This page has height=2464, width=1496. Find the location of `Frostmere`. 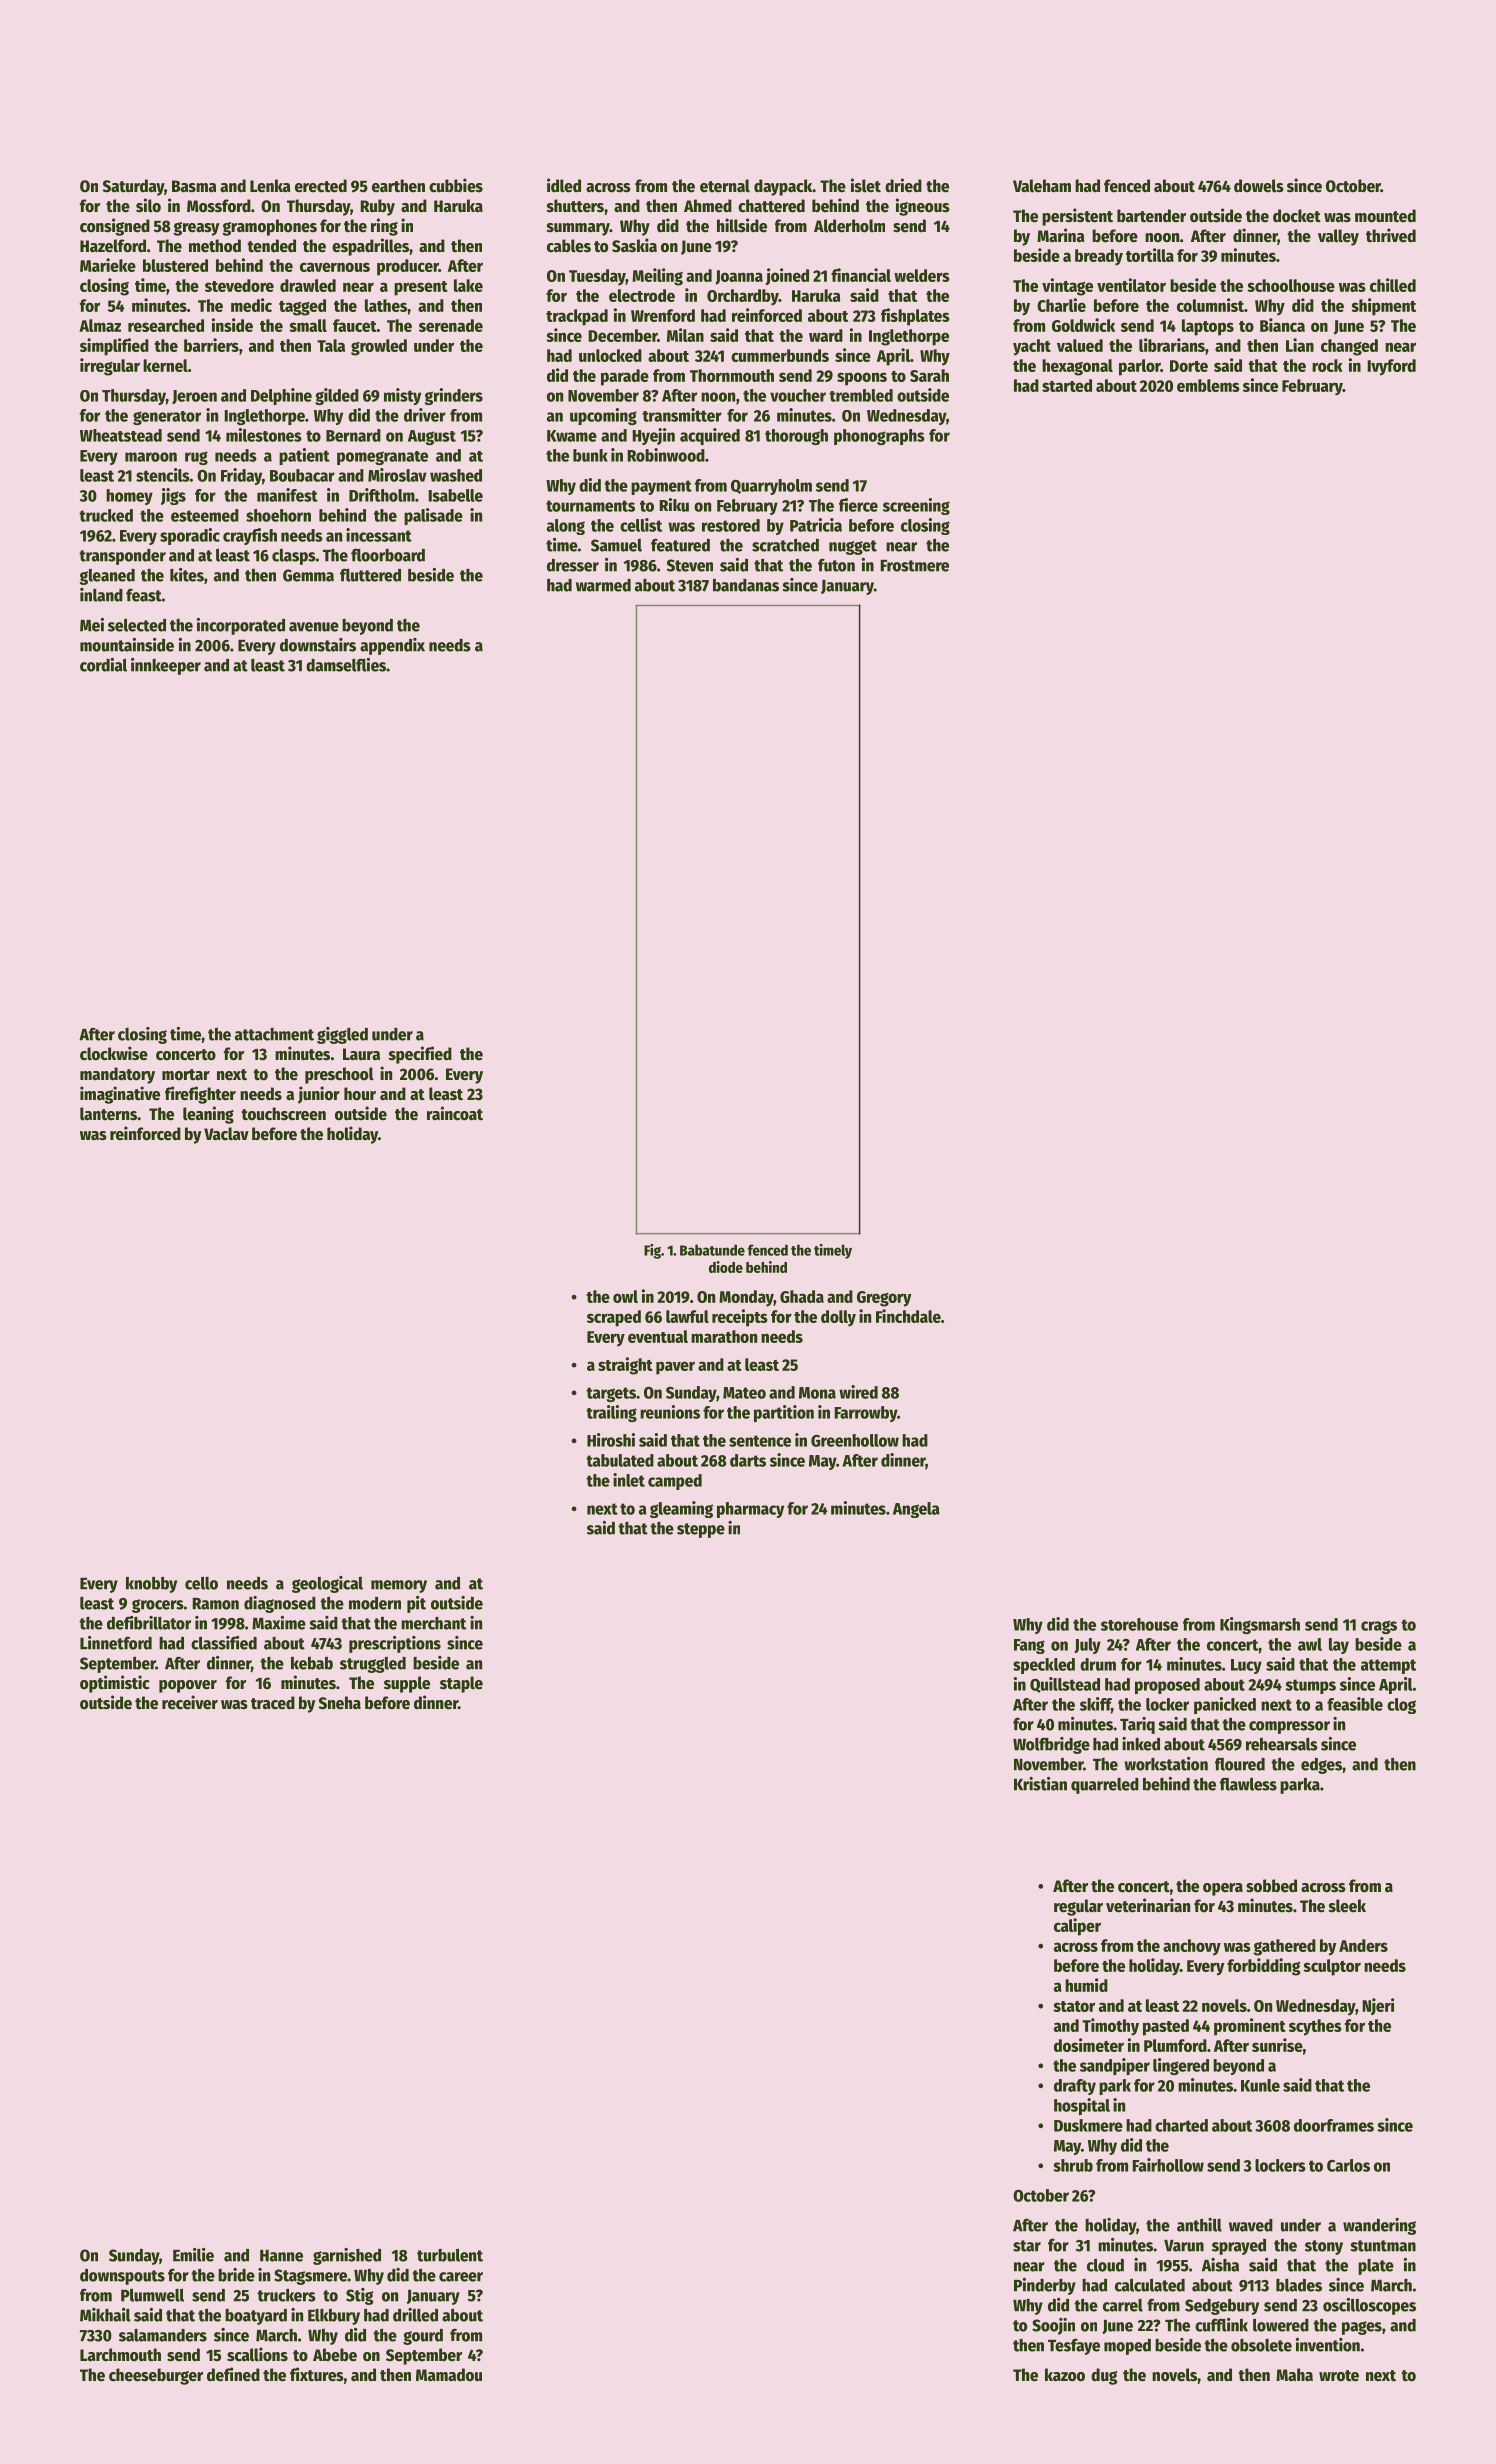

Frostmere is located at coordinates (914, 566).
